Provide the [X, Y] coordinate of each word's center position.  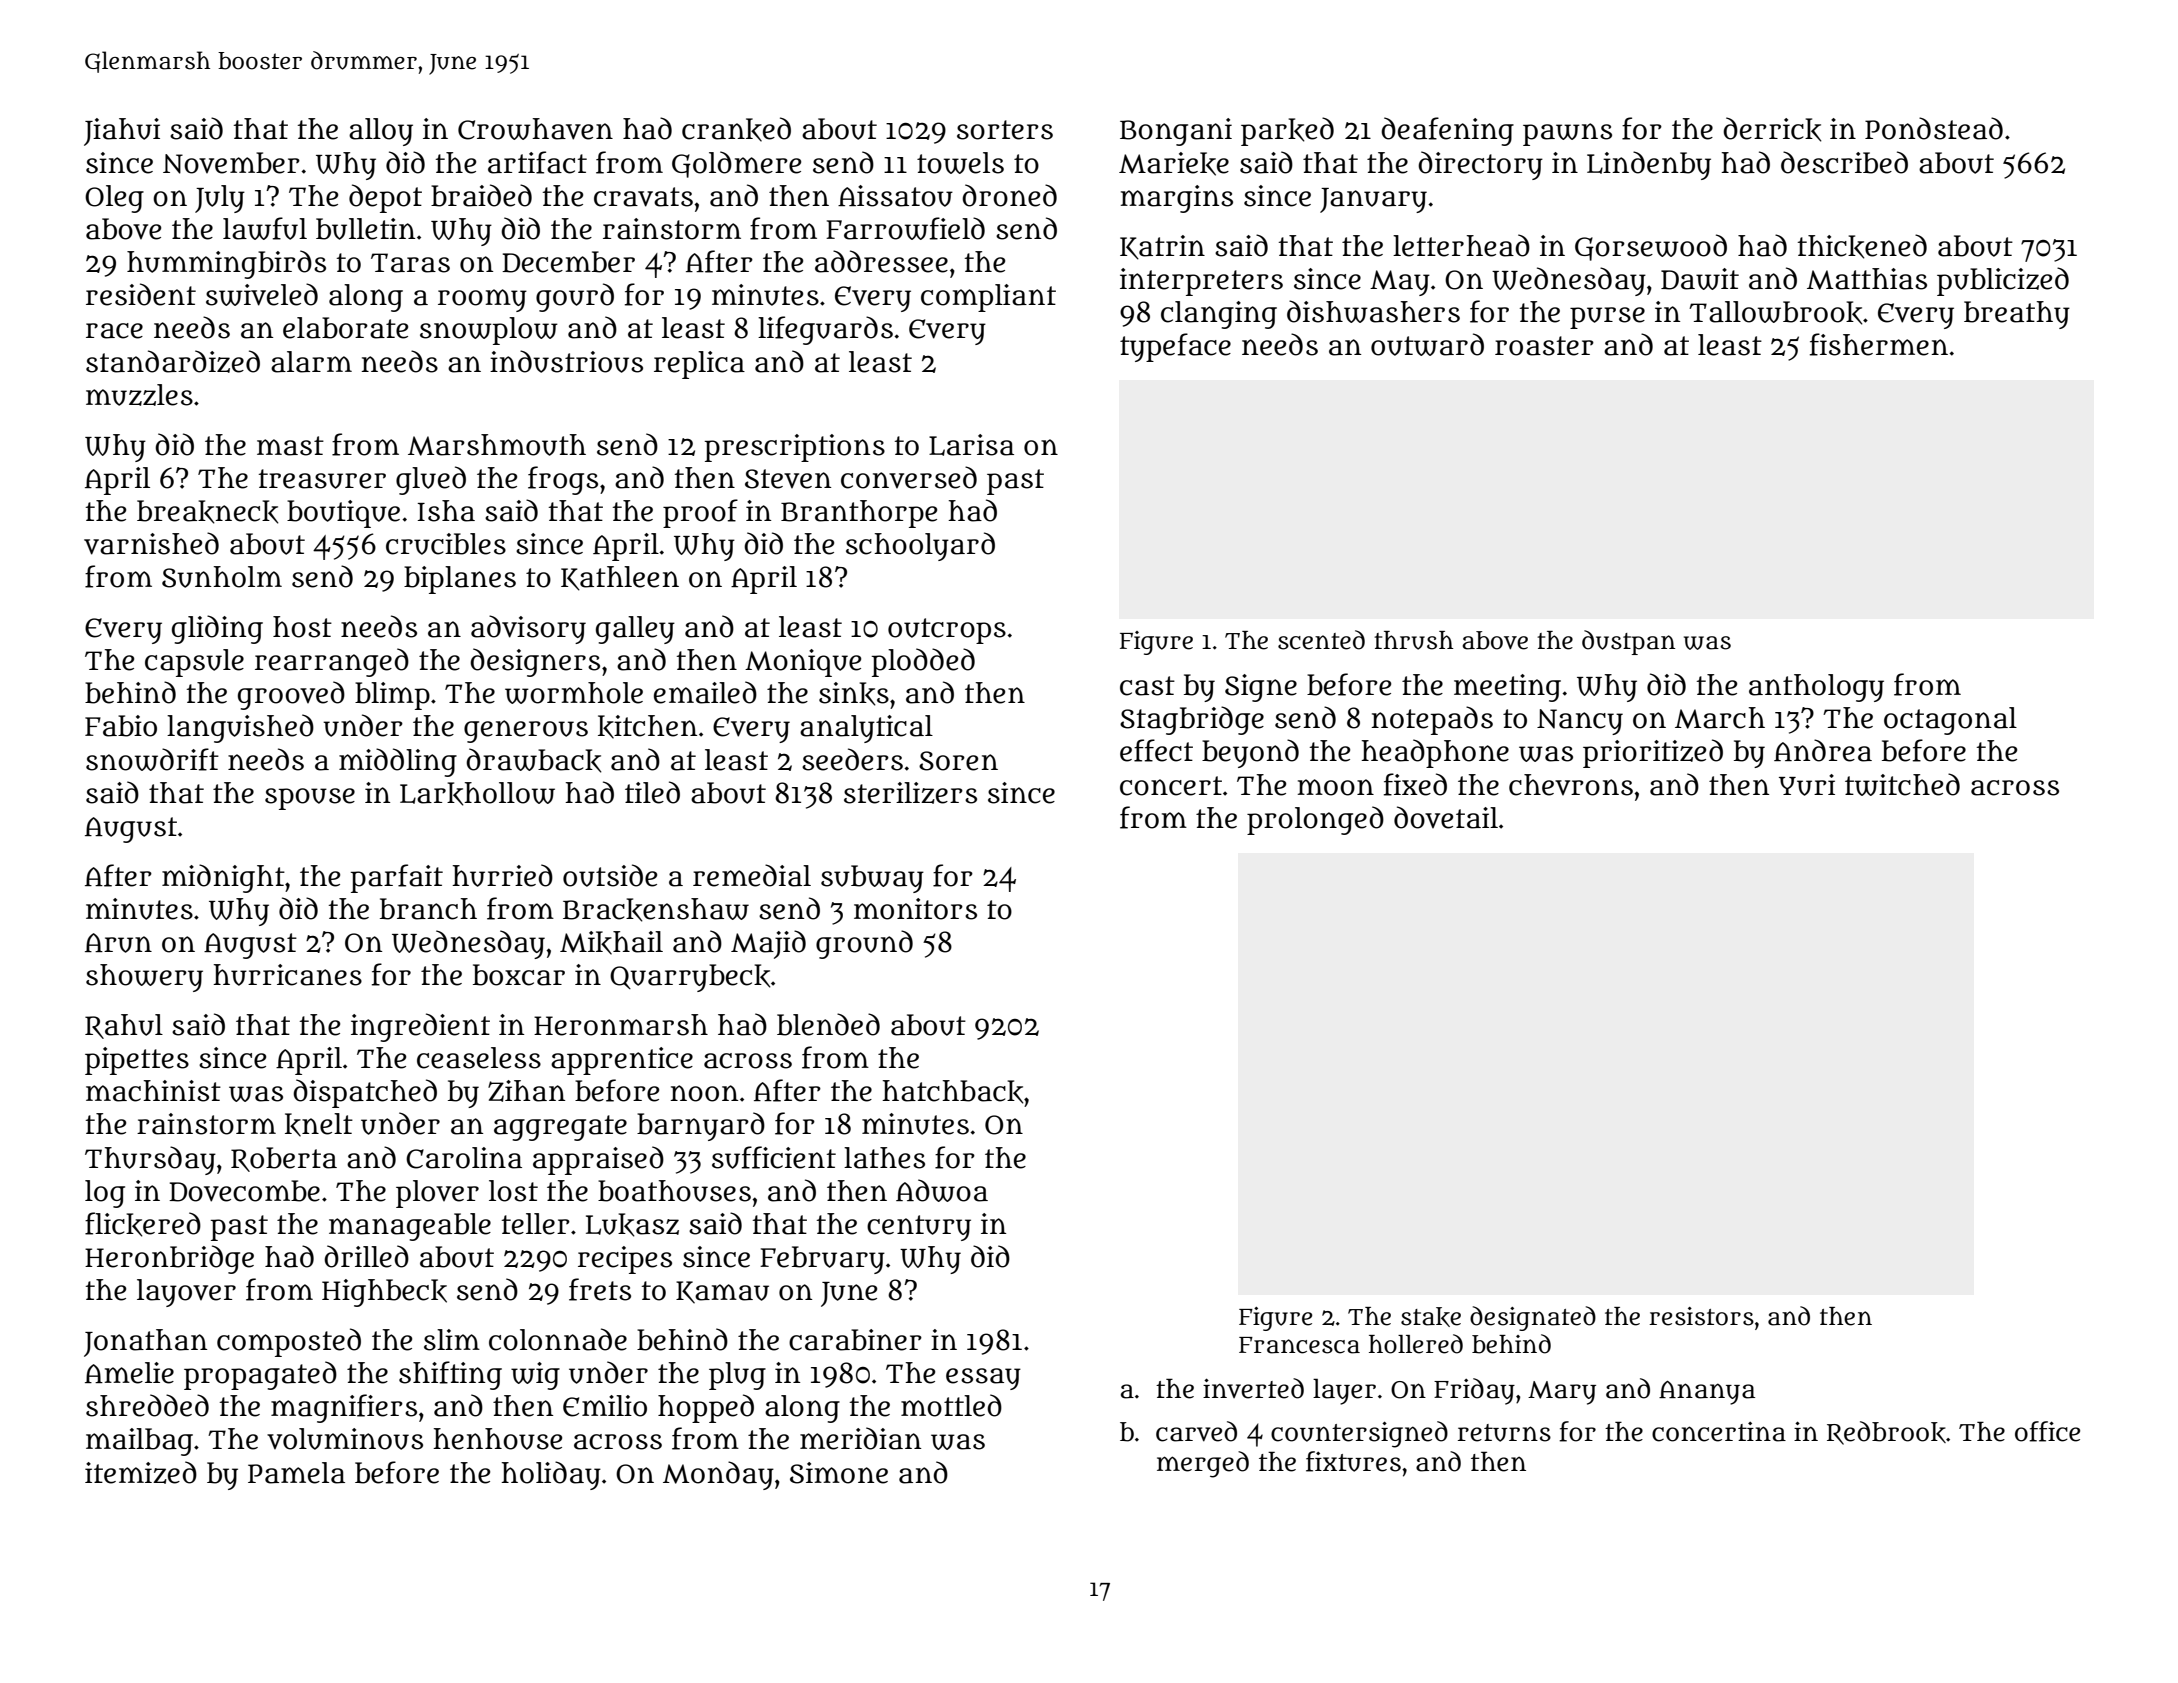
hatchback [952, 1092]
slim [452, 1340]
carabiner [855, 1340]
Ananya [1707, 1393]
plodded [923, 662]
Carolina [464, 1158]
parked [1287, 131]
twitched [1902, 784]
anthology [1816, 688]
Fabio [121, 726]
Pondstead [1934, 128]
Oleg [114, 199]
